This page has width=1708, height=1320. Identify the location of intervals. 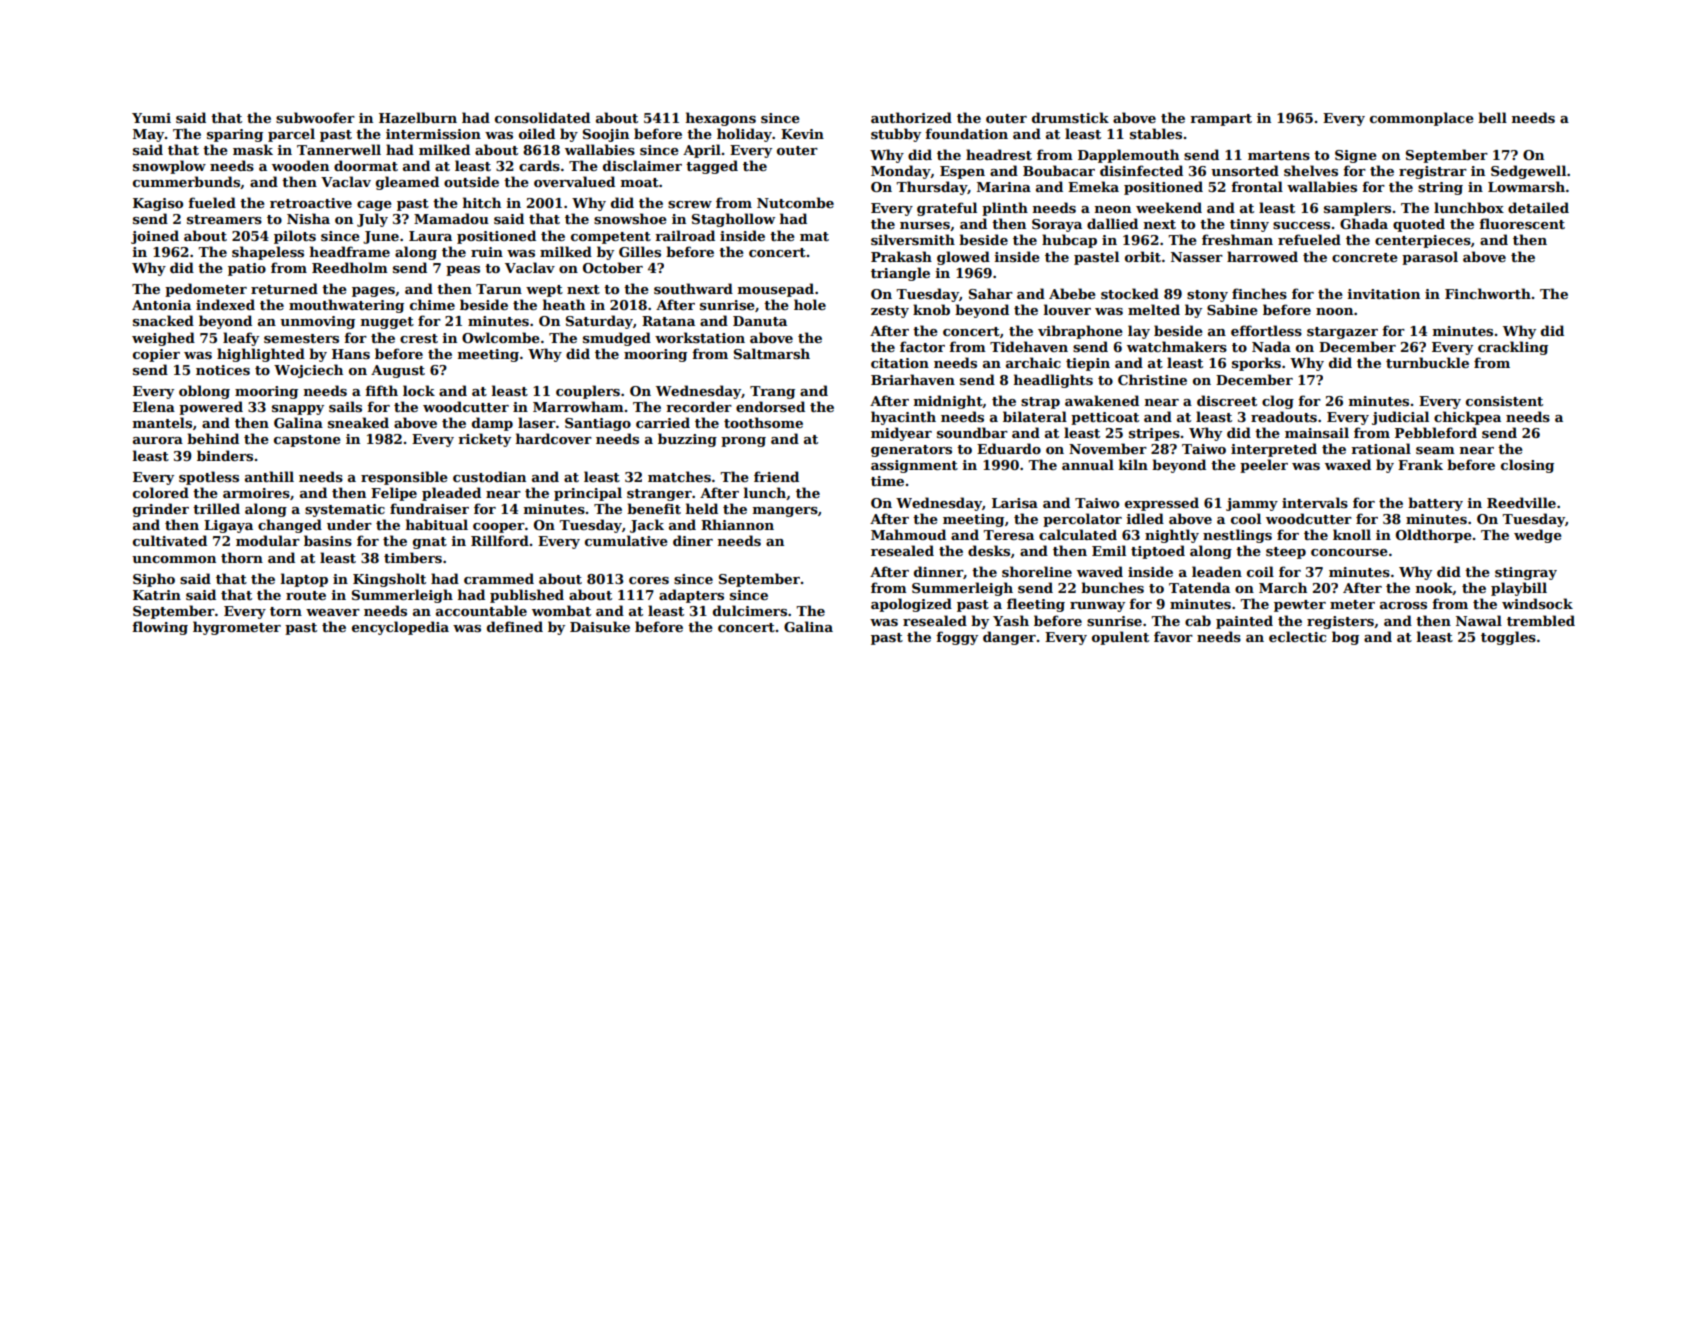
(1315, 502).
